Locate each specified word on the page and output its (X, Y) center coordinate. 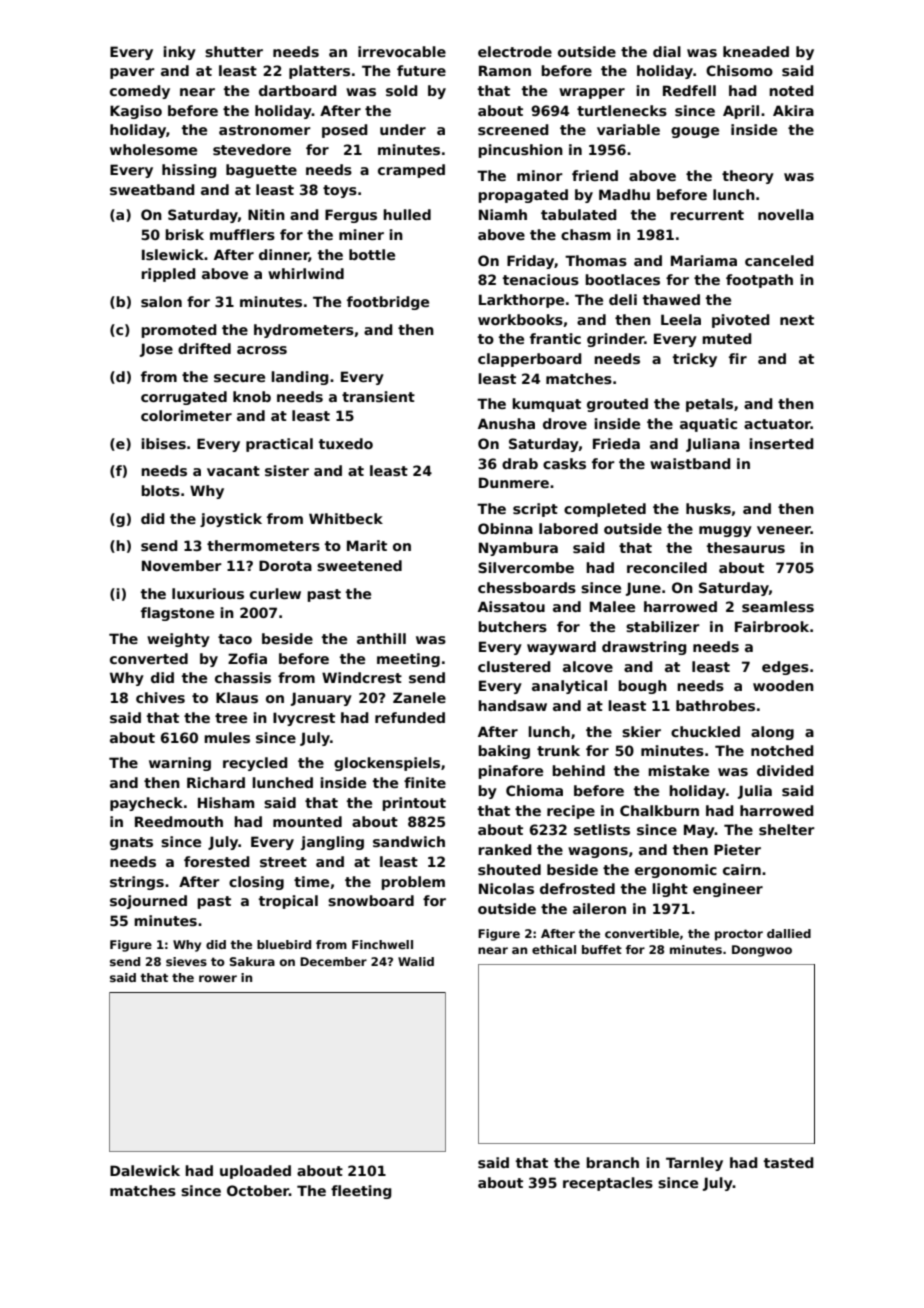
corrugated (184, 398)
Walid (416, 961)
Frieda (616, 443)
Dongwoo (762, 951)
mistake (678, 770)
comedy (140, 92)
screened (513, 129)
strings (137, 883)
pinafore (510, 772)
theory (748, 177)
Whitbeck (346, 518)
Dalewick (145, 1170)
